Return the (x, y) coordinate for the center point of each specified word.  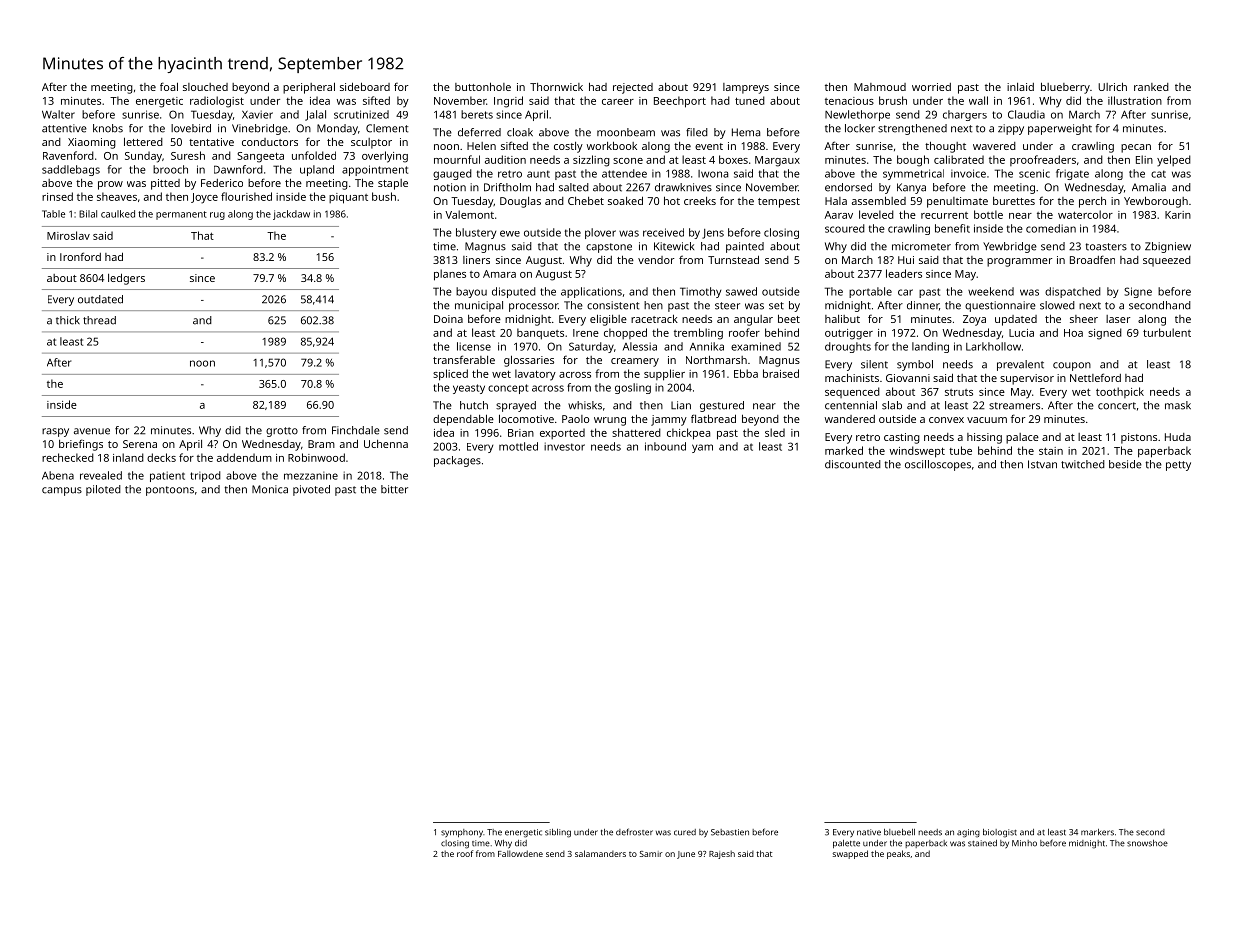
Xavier (257, 114)
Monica (270, 489)
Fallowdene (520, 853)
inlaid (1020, 87)
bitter (394, 489)
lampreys (746, 88)
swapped (850, 854)
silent (874, 364)
